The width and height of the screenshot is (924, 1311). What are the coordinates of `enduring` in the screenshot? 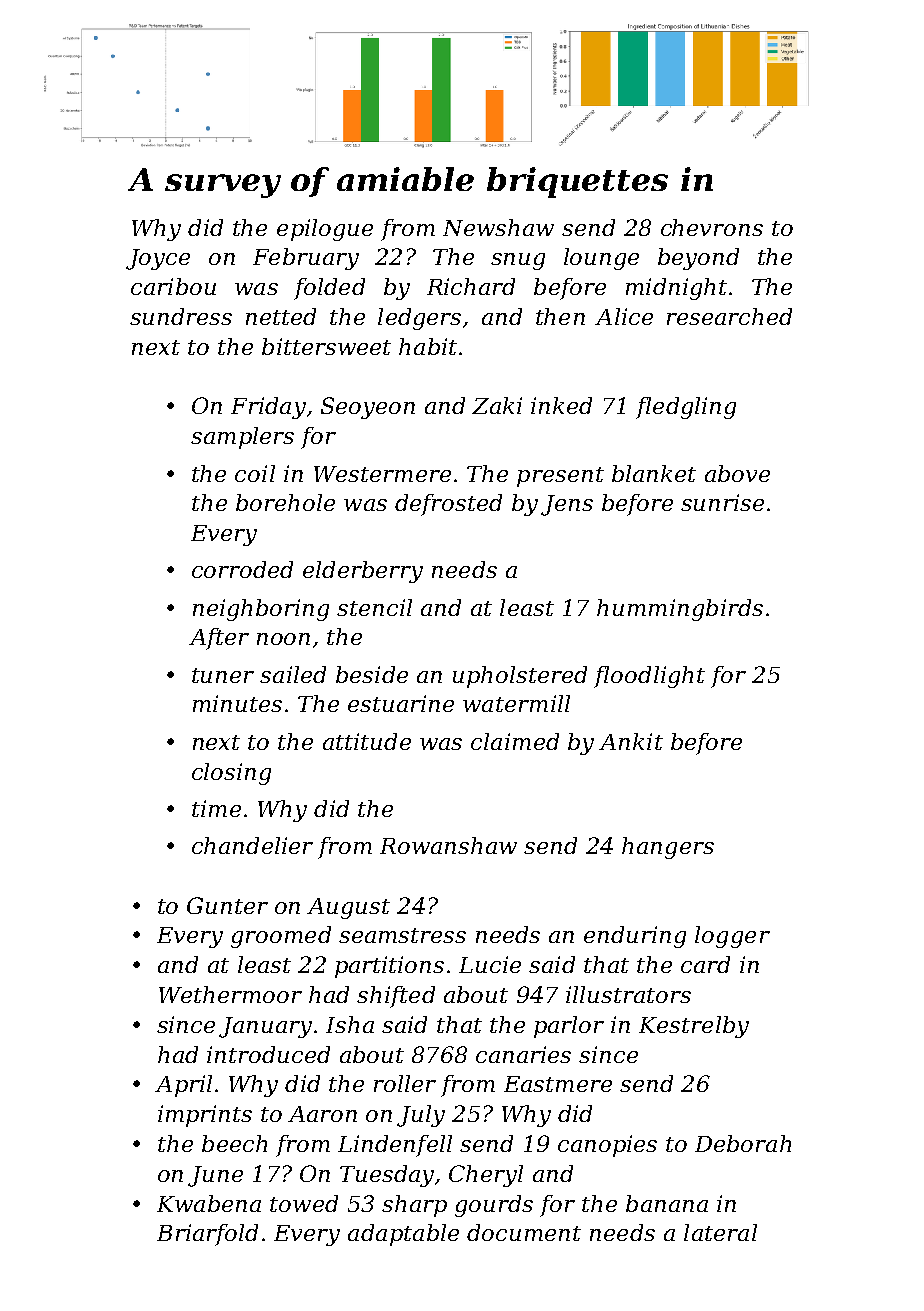 It's located at (635, 937).
